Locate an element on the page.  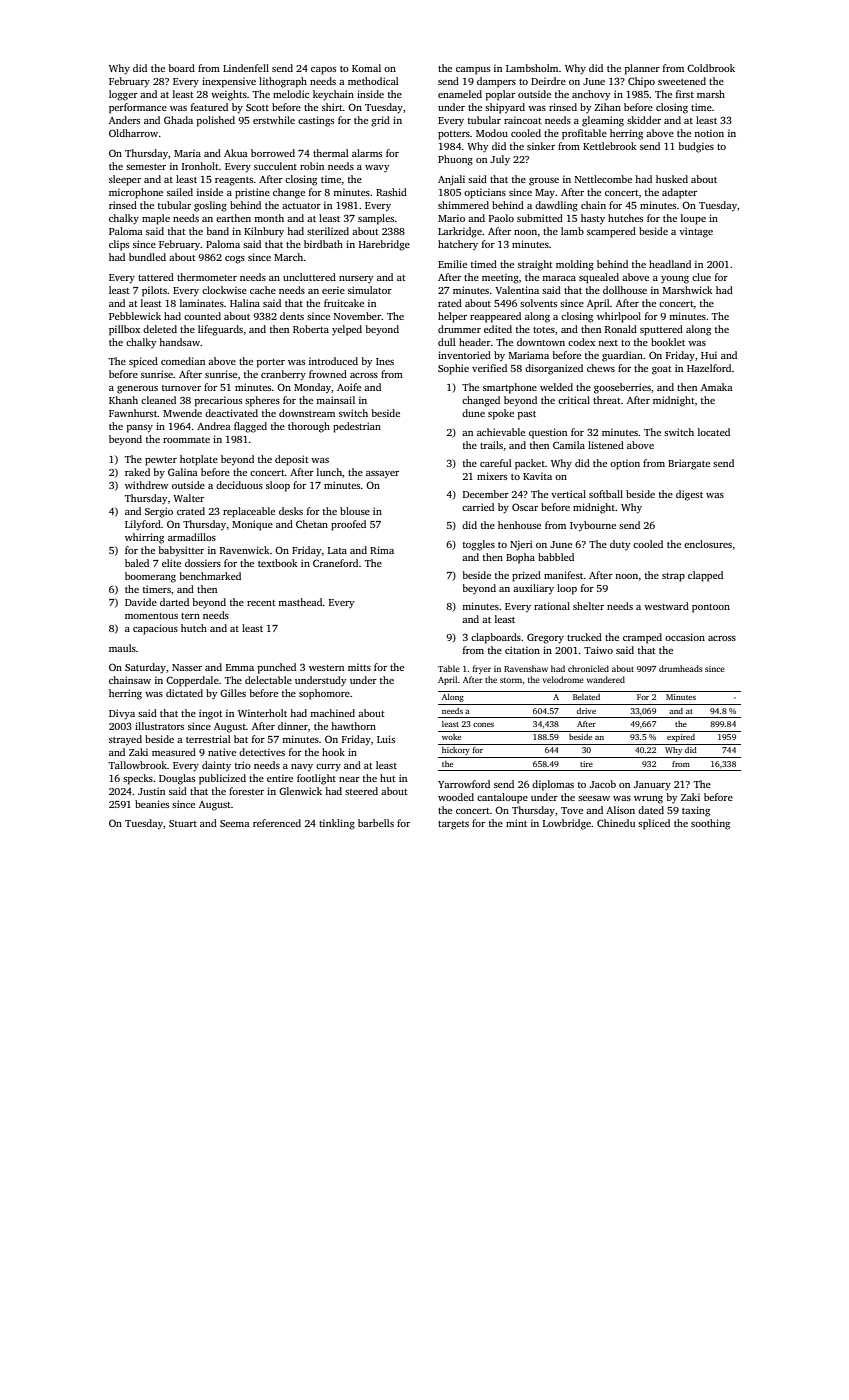
taxing is located at coordinates (696, 811).
